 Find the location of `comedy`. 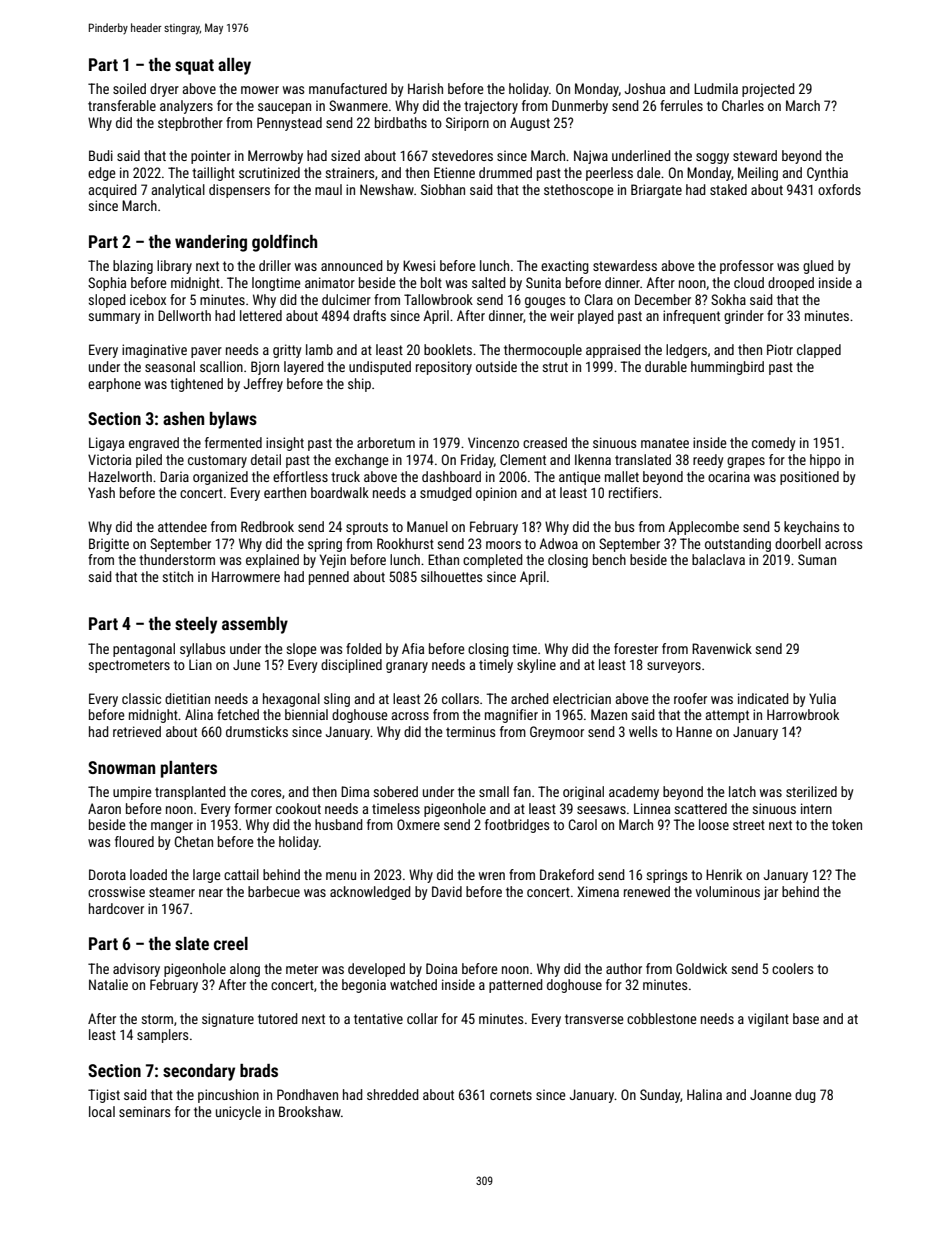

comedy is located at coordinates (773, 444).
